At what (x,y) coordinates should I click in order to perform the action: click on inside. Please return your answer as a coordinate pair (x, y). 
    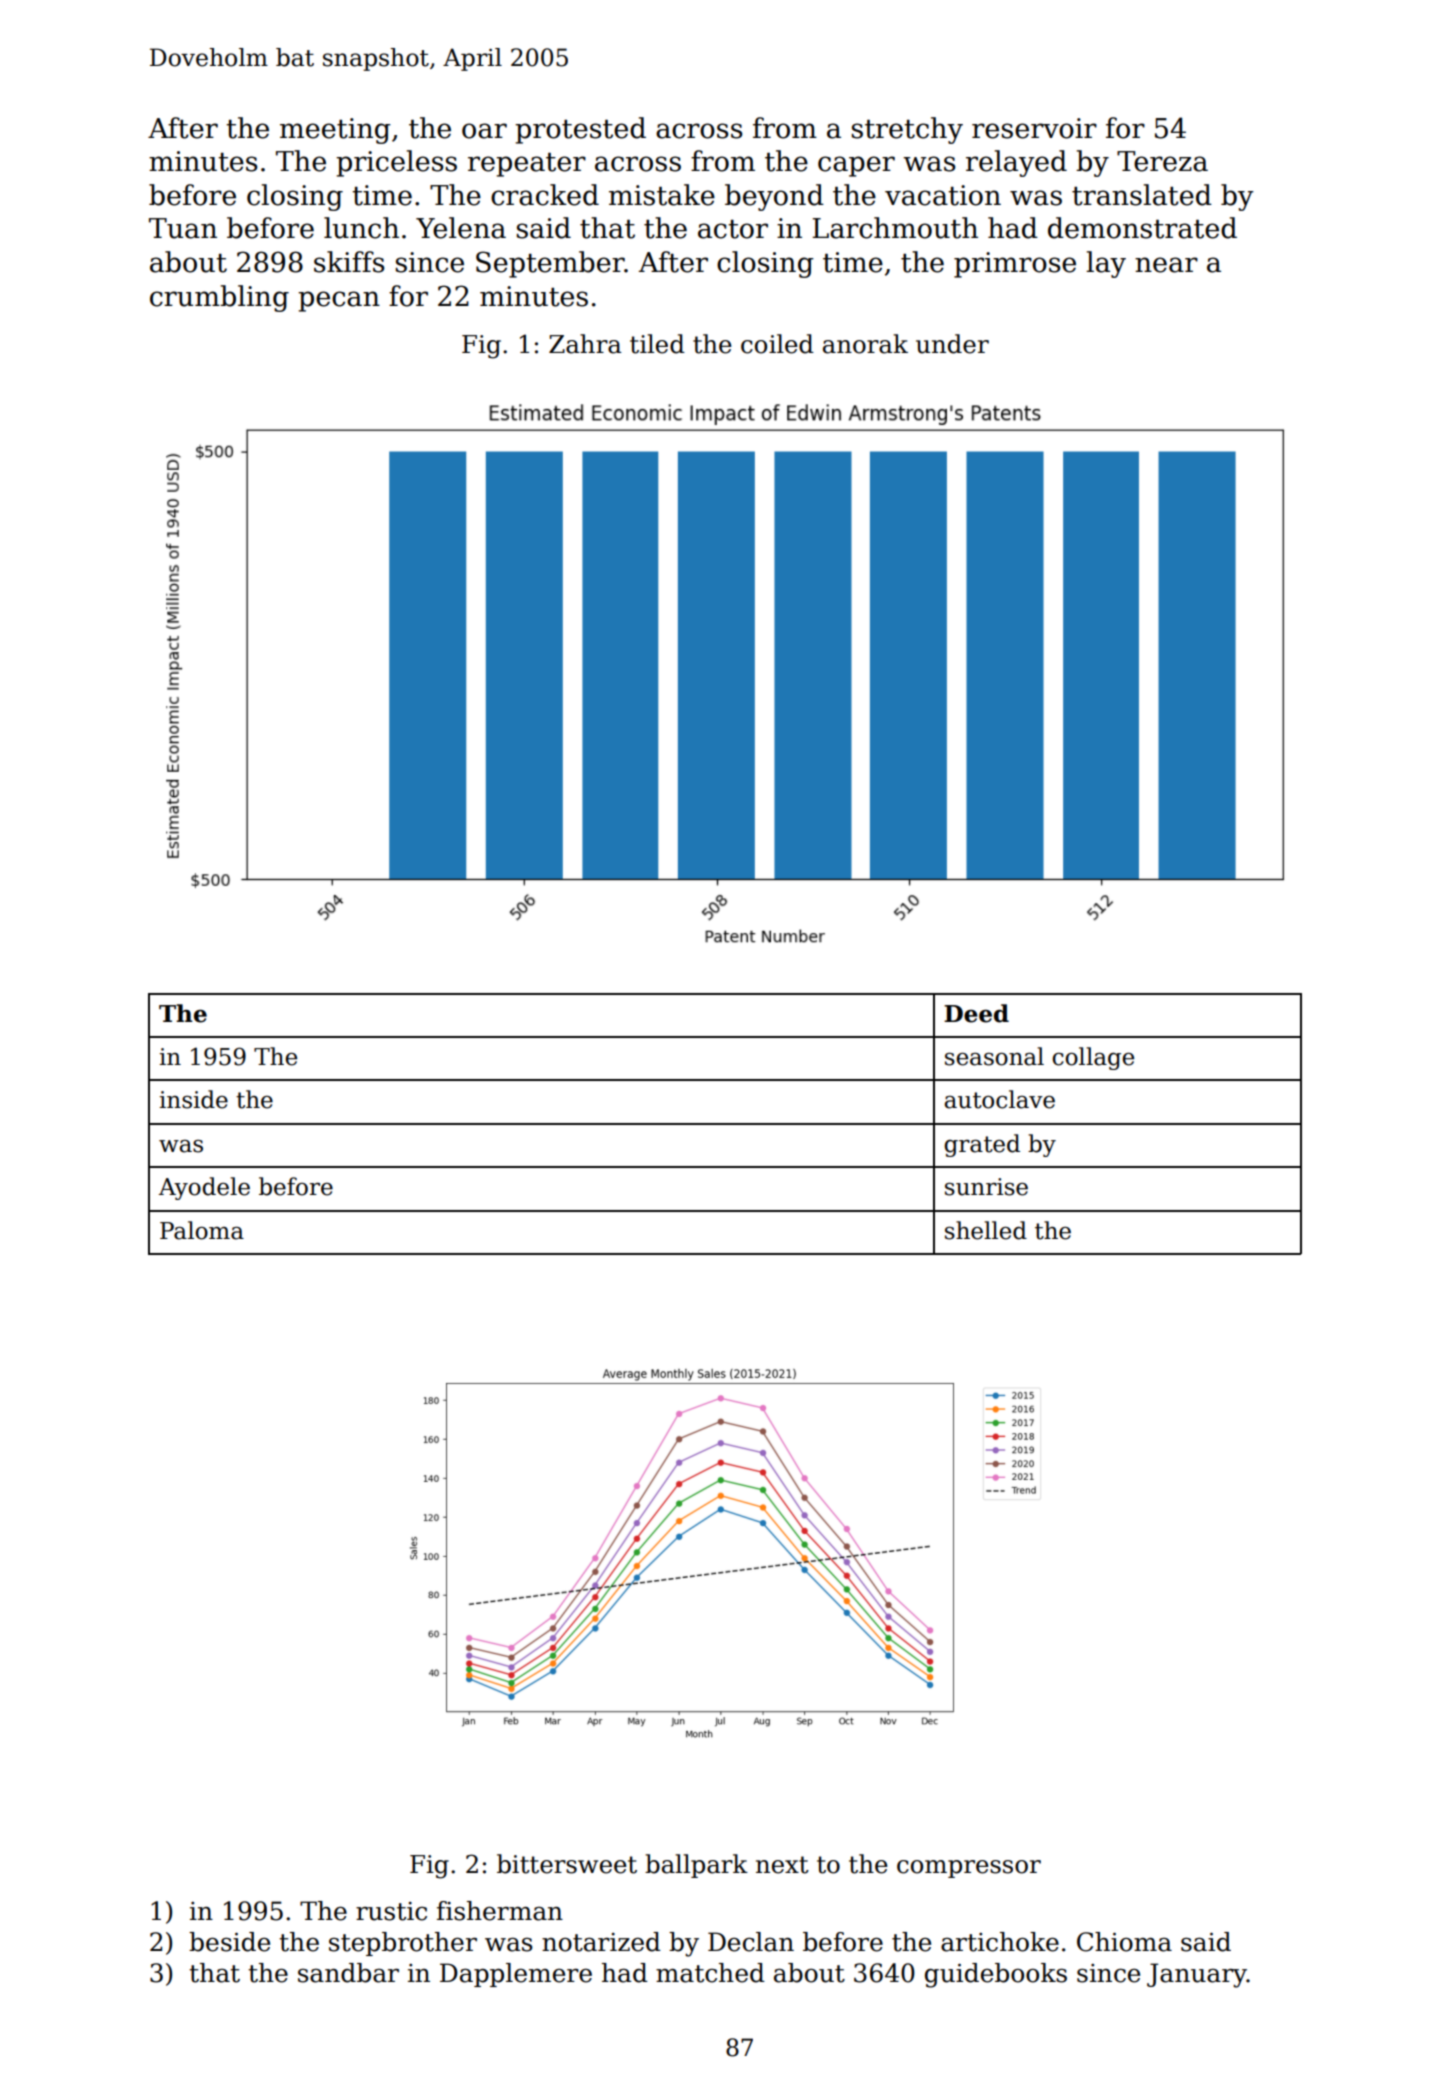
    Looking at the image, I should click on (193, 1099).
